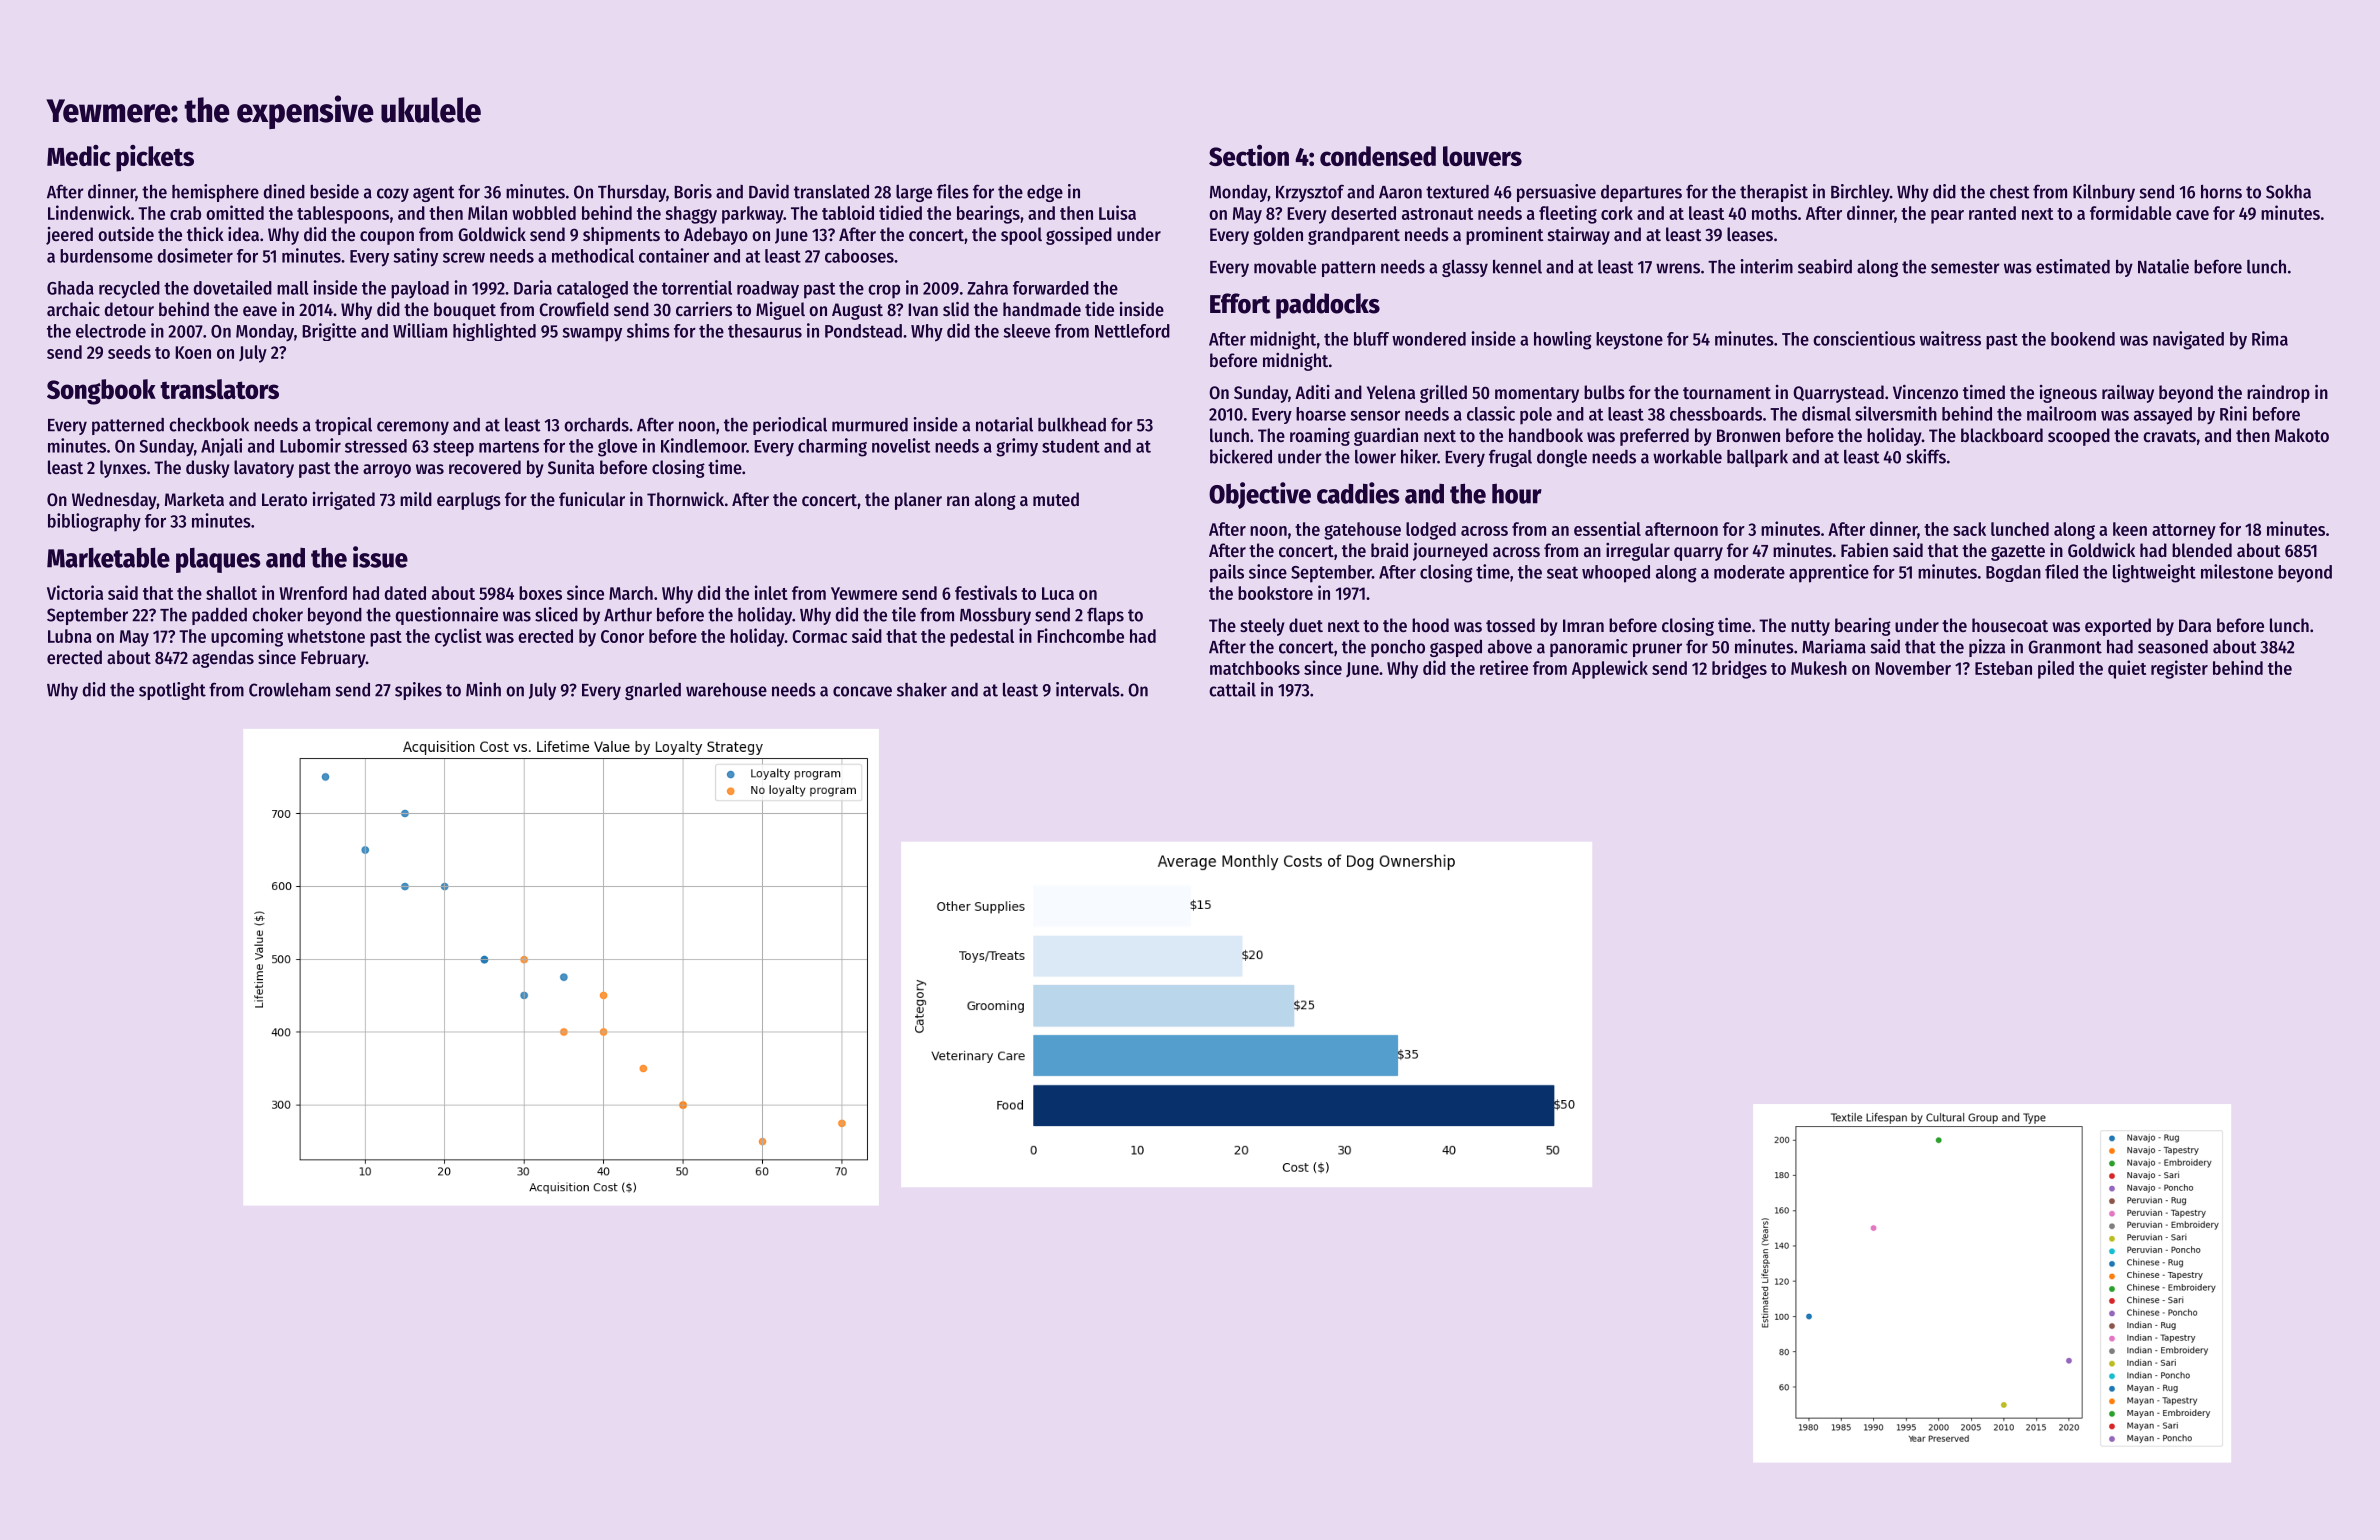 Image resolution: width=2380 pixels, height=1540 pixels. What do you see at coordinates (653, 691) in the screenshot?
I see `gnarled` at bounding box center [653, 691].
